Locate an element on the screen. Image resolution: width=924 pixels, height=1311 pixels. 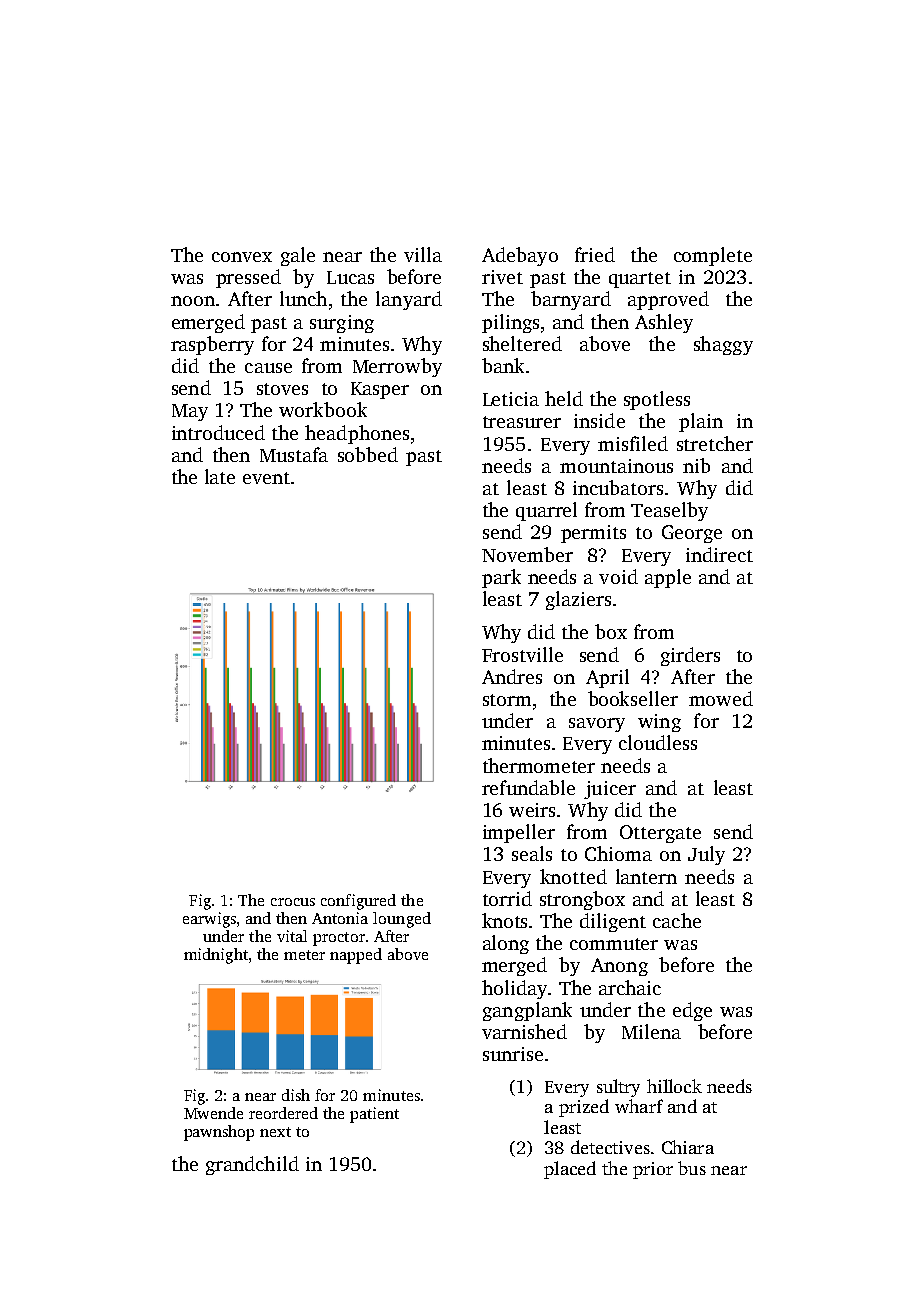
Ottergate is located at coordinates (660, 834).
